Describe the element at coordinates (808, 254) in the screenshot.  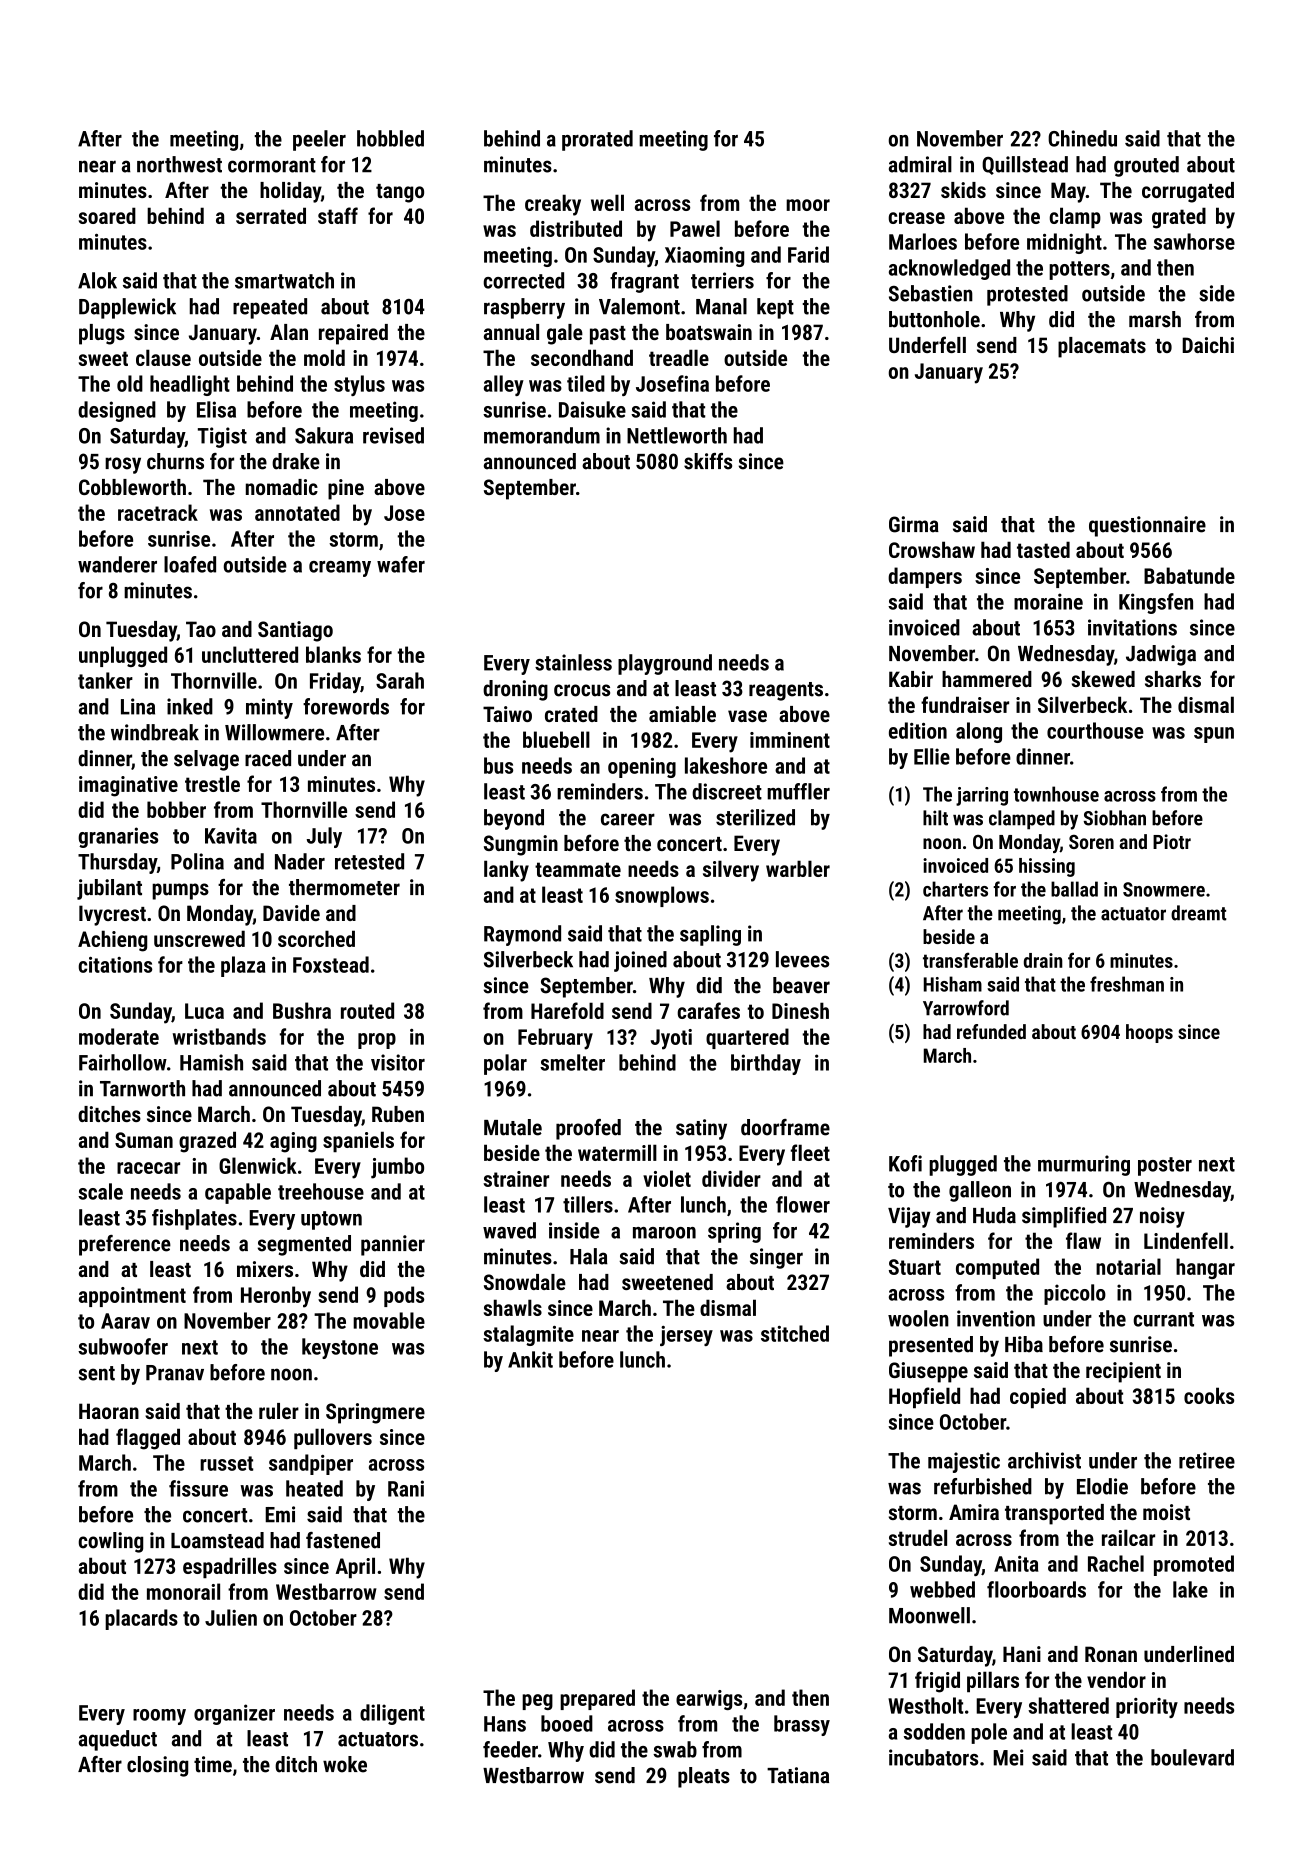
I see `Farid` at that location.
